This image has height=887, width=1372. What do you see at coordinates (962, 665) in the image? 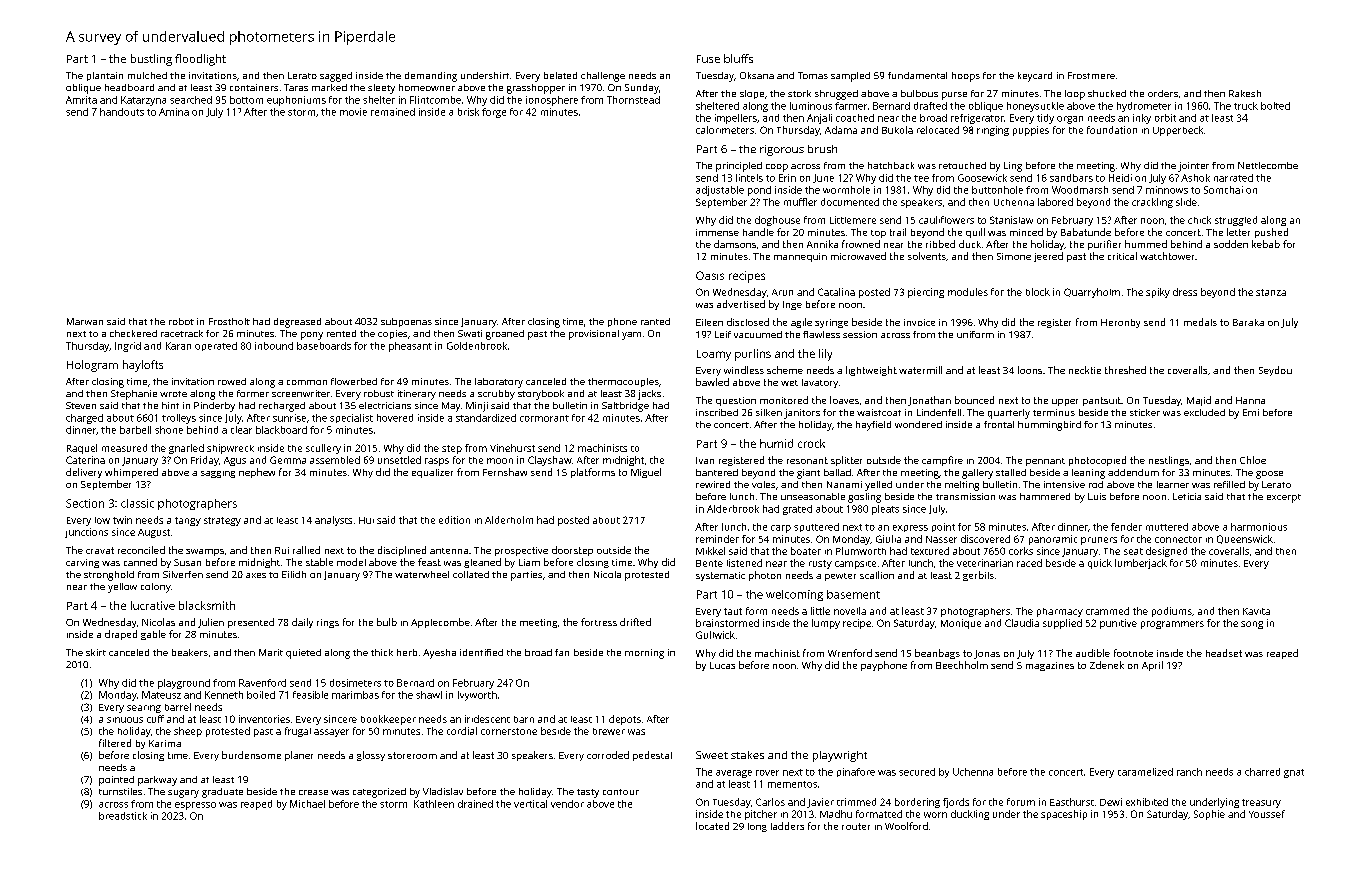
I see `Beechholm` at bounding box center [962, 665].
